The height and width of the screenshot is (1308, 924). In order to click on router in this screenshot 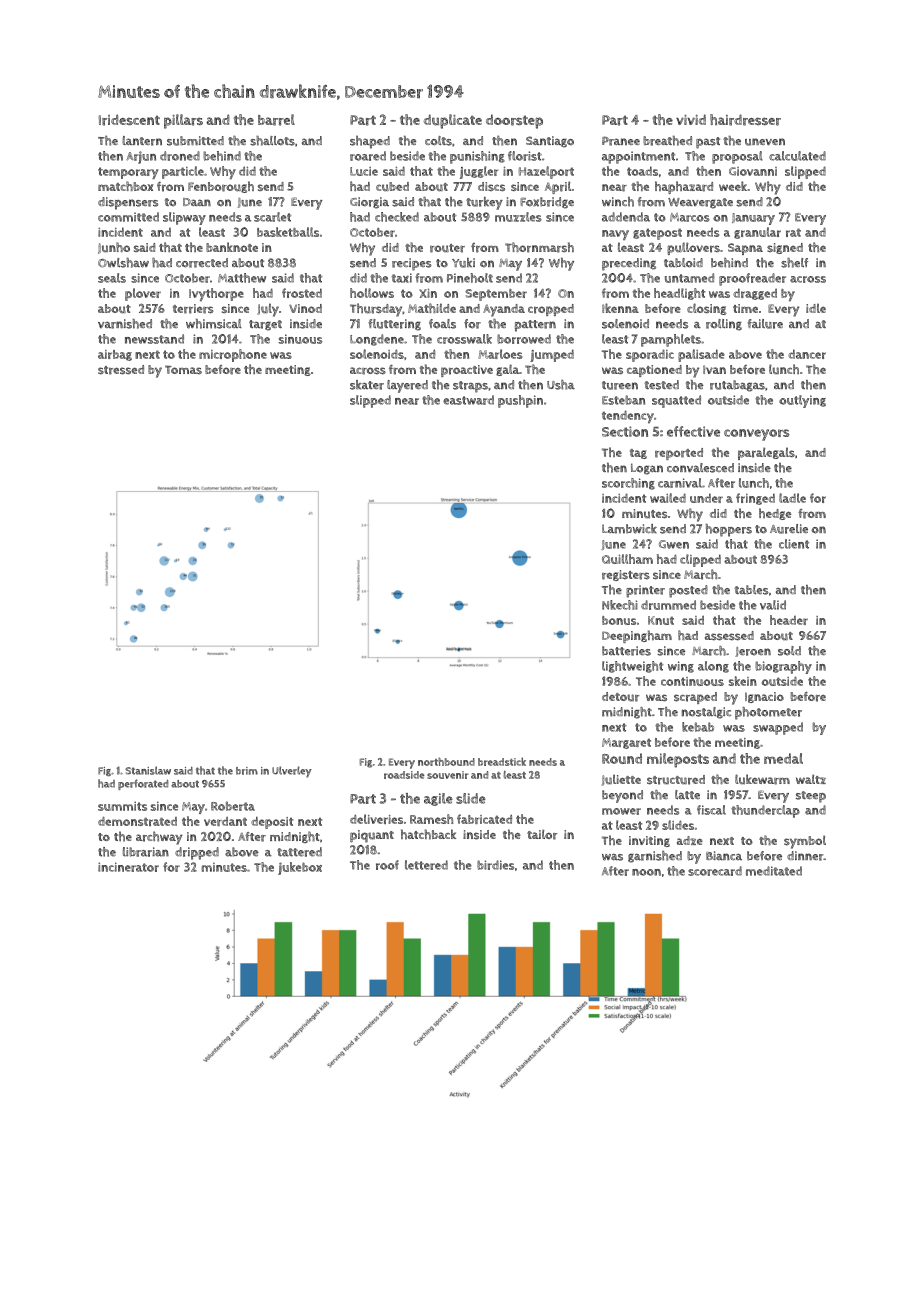, I will do `click(447, 248)`.
